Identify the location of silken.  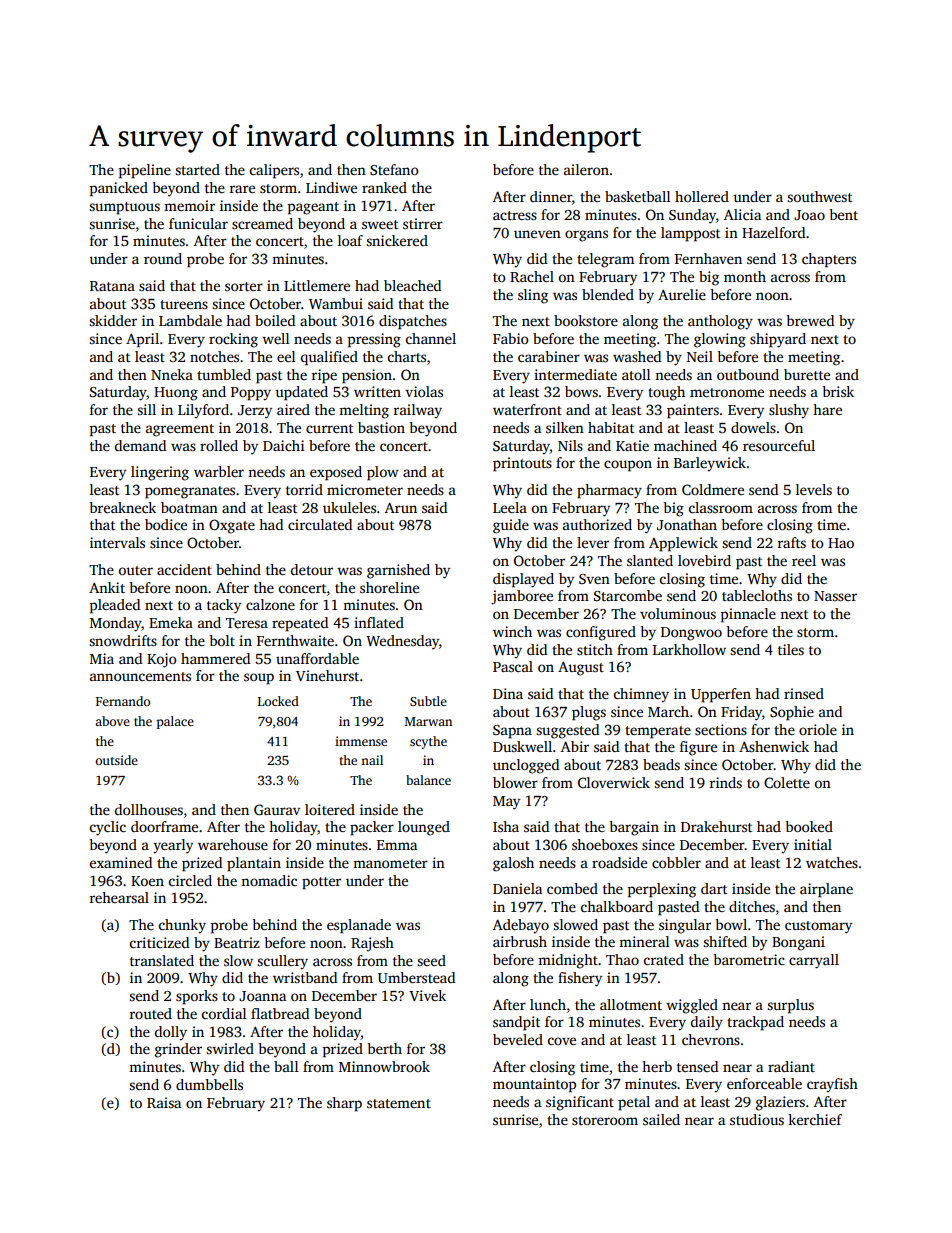
(565, 427).
